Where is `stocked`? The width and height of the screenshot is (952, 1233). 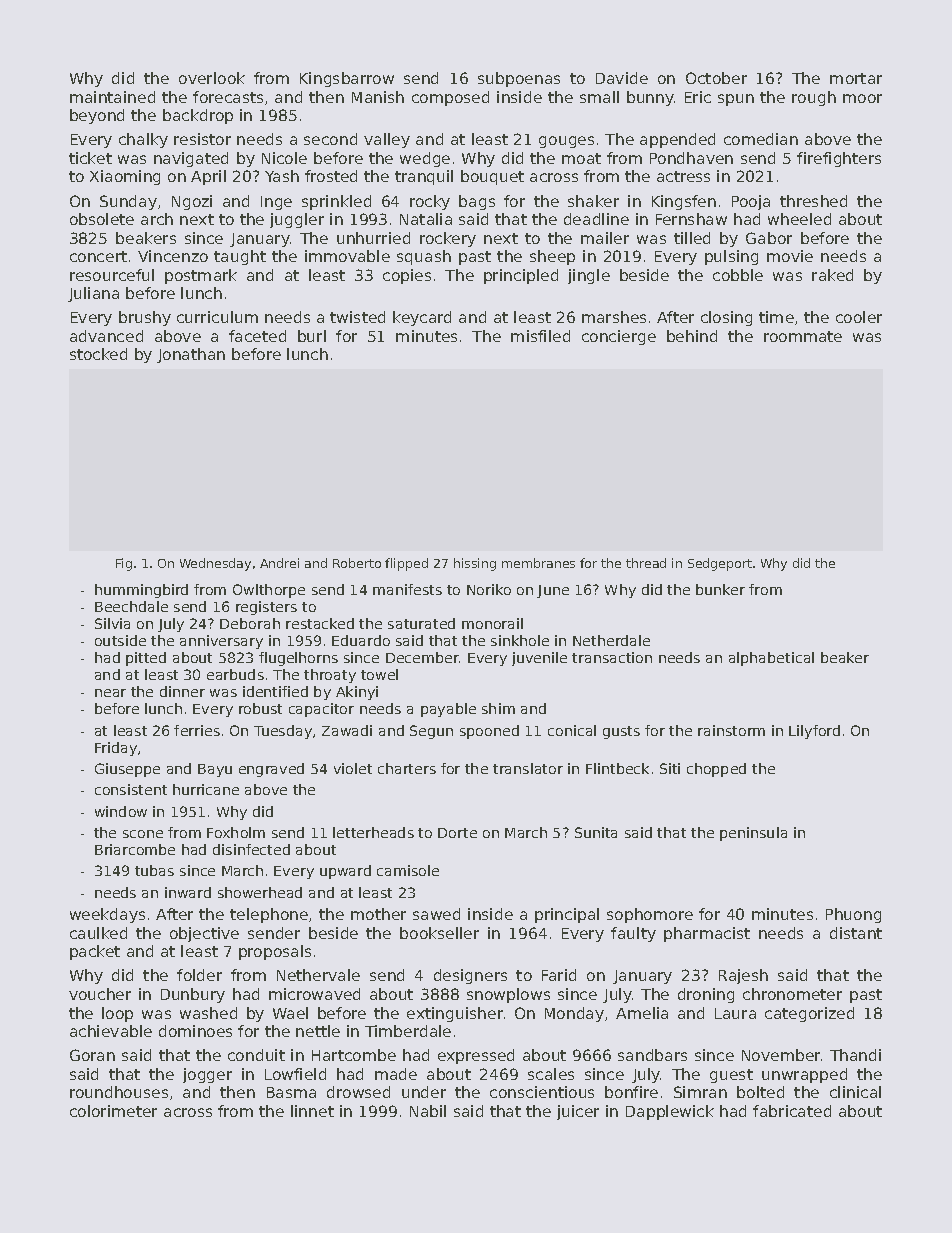
stocked is located at coordinates (98, 354).
